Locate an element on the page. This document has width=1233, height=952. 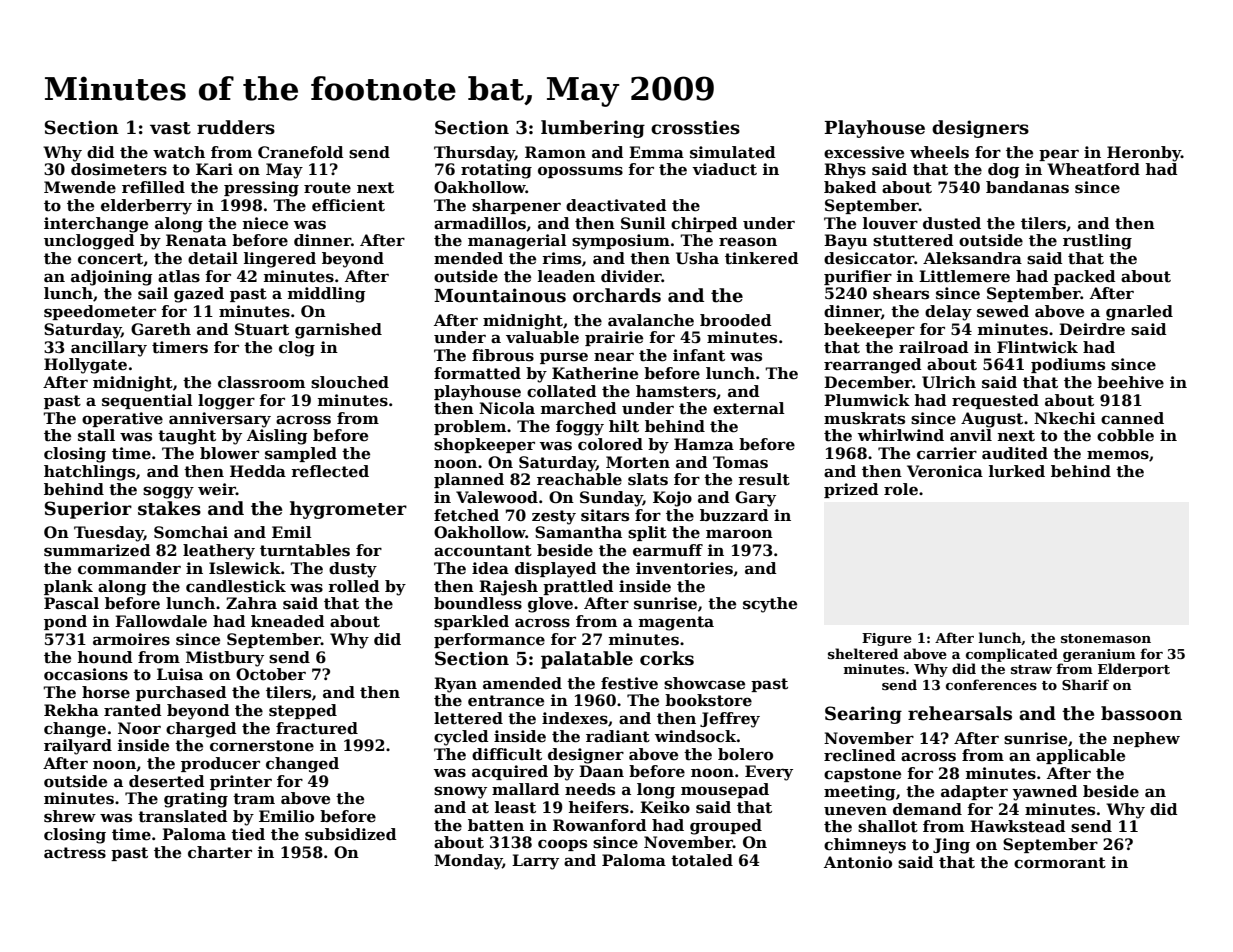
Kojo is located at coordinates (672, 499).
